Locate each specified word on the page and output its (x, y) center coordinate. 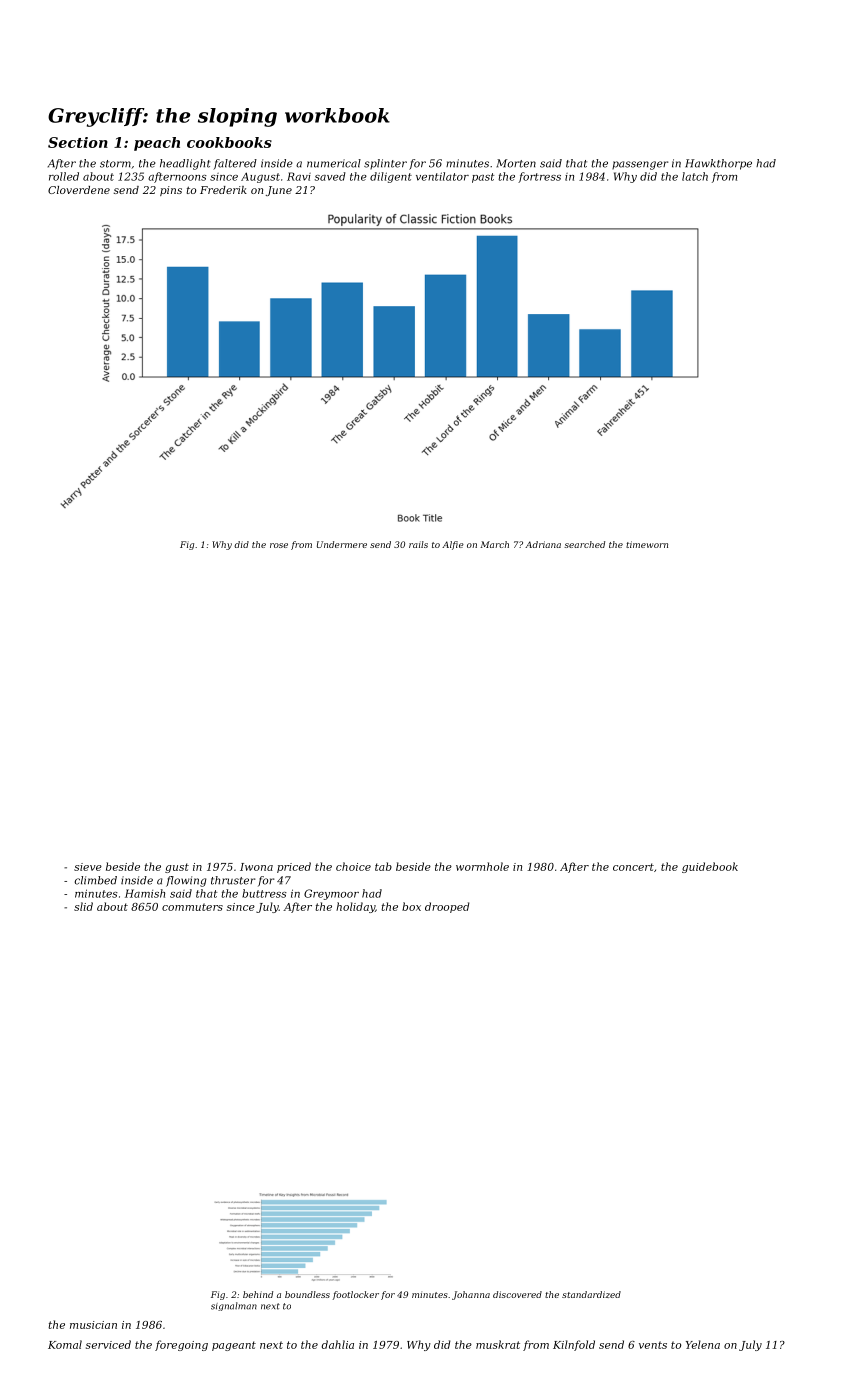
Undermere (342, 544)
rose (279, 545)
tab (383, 866)
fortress (539, 177)
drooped (447, 907)
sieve (88, 867)
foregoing (181, 1345)
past (483, 178)
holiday (355, 907)
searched (584, 544)
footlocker (356, 1295)
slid (83, 906)
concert (633, 867)
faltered (235, 164)
